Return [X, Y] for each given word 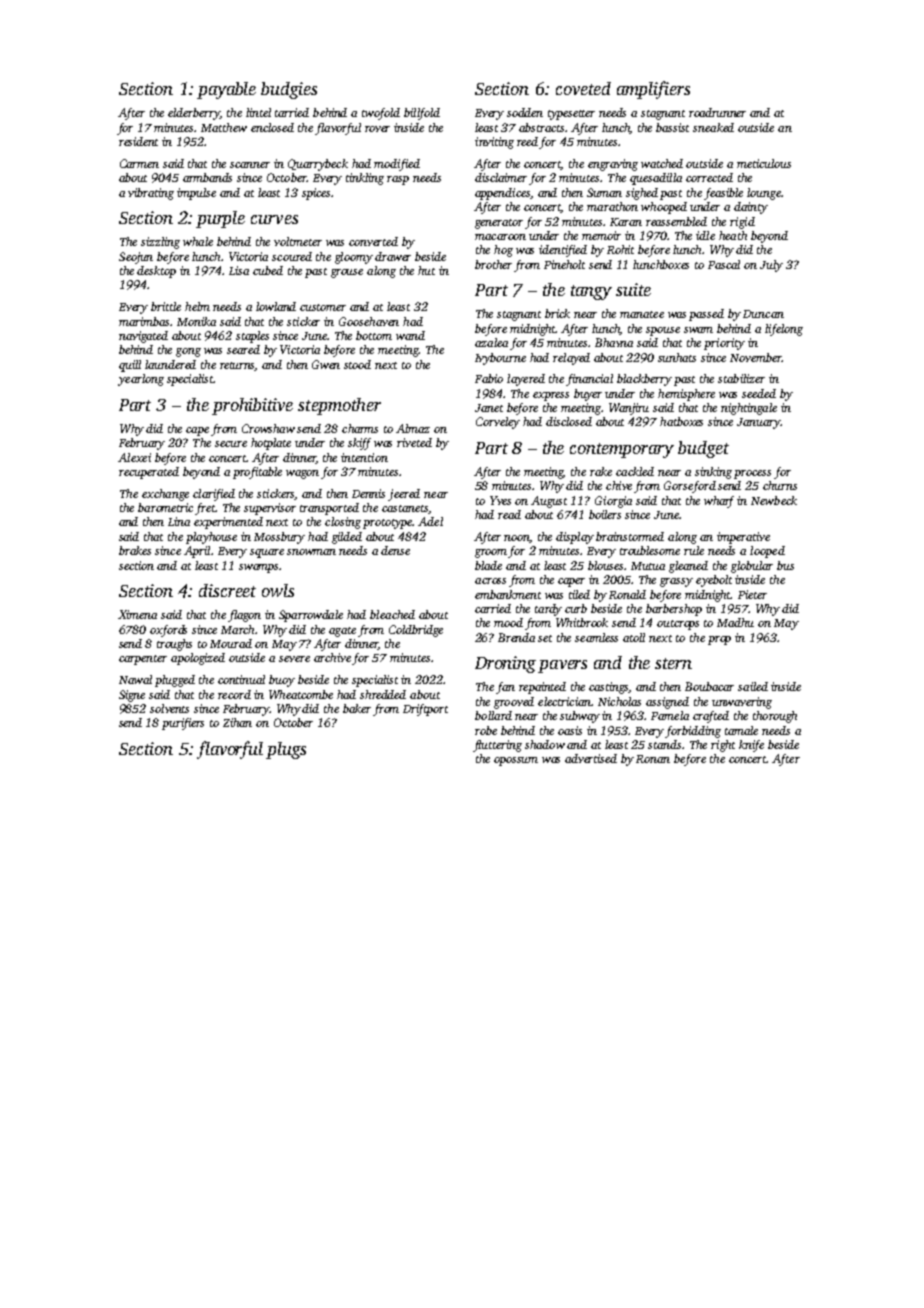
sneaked [713, 127]
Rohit [620, 249]
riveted [414, 442]
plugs [286, 750]
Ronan [653, 759]
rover [377, 129]
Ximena [137, 614]
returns [237, 366]
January [758, 423]
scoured [292, 256]
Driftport [425, 710]
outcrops [678, 625]
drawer [393, 256]
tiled [579, 594]
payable [226, 90]
